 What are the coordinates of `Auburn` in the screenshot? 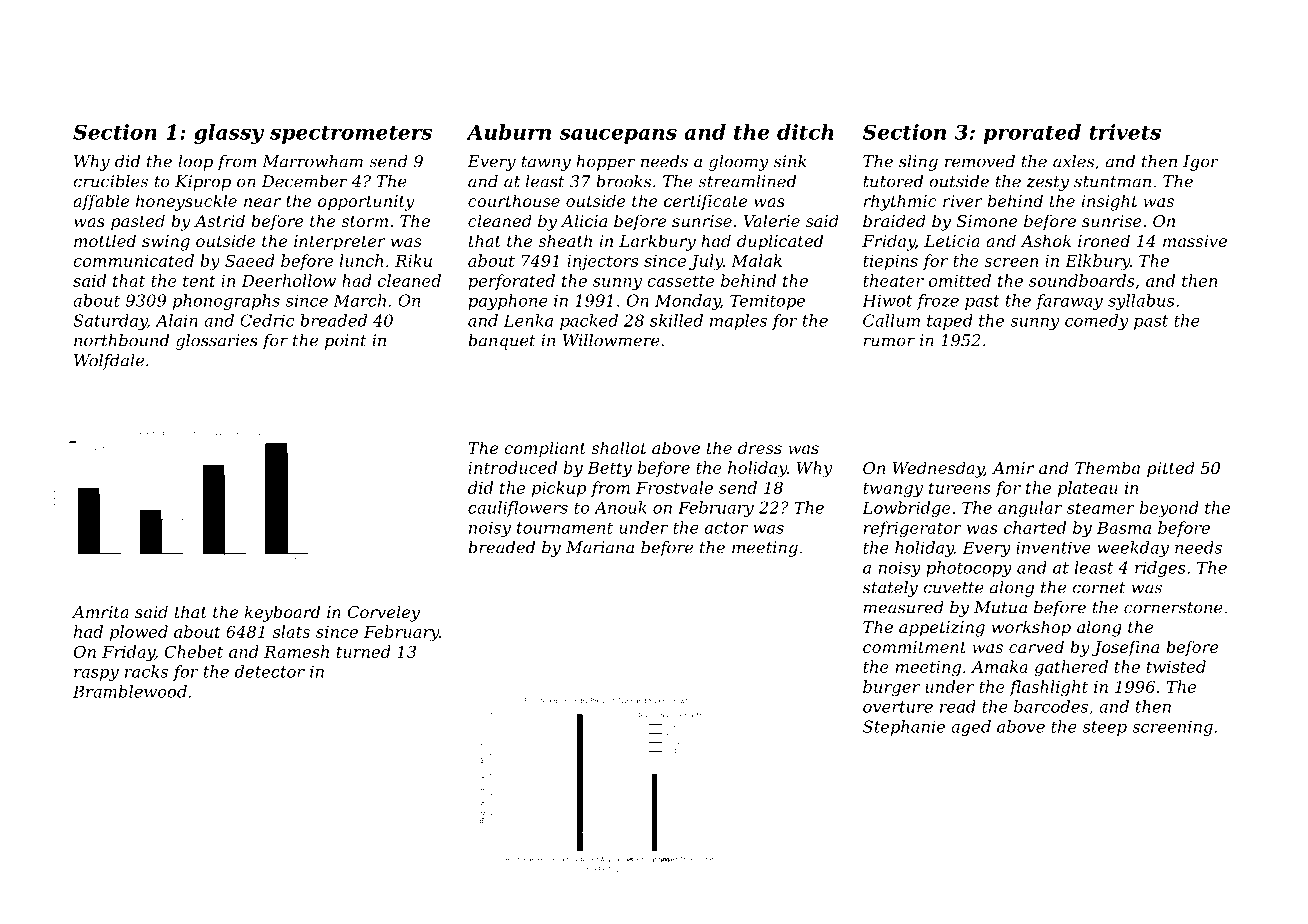 It's located at (508, 132).
